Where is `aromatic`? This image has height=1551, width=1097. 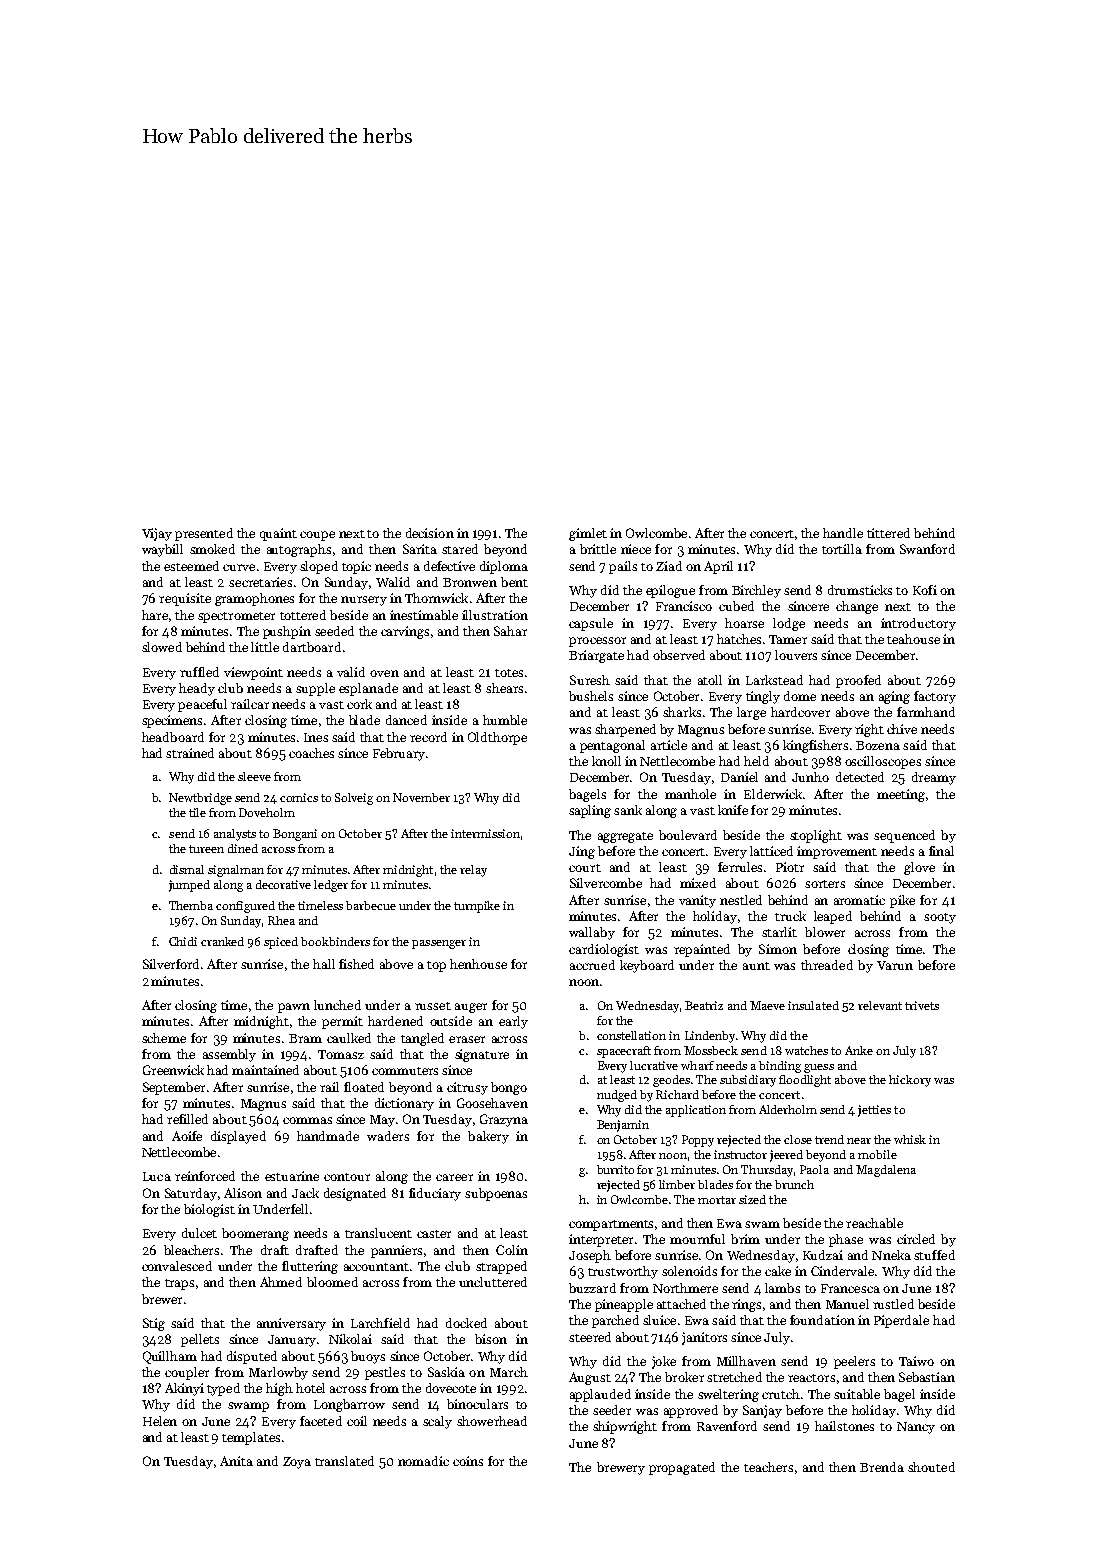 aromatic is located at coordinates (859, 900).
